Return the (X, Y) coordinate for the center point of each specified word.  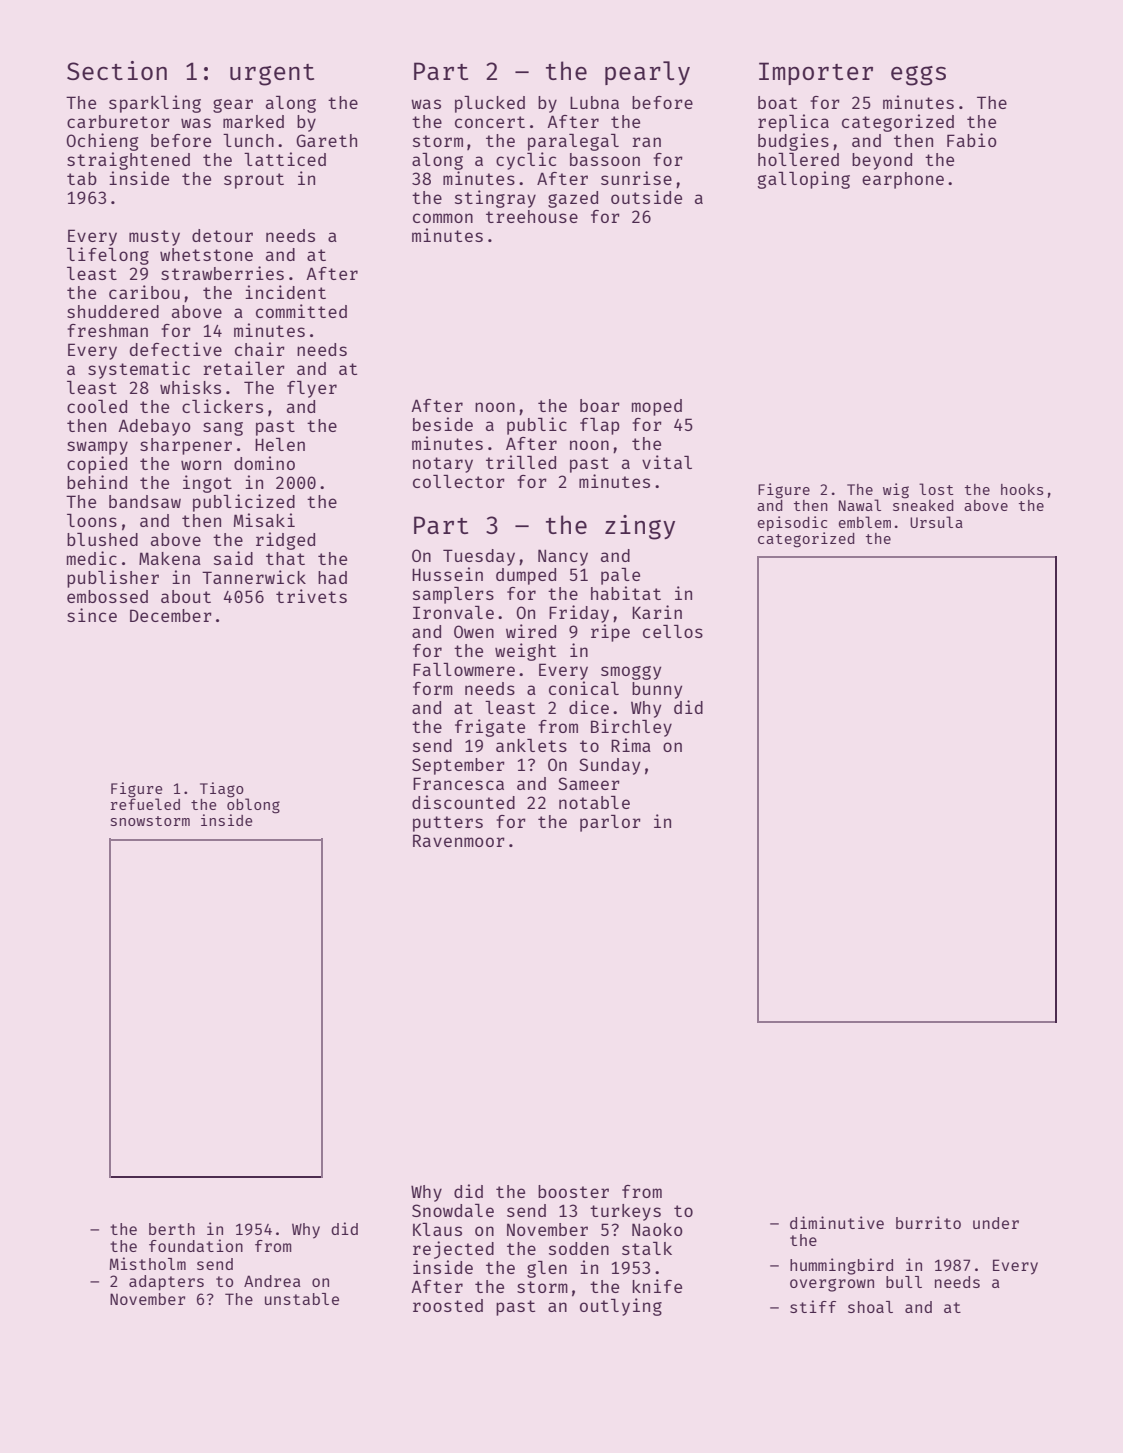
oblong (253, 806)
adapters (166, 1283)
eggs (918, 76)
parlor (610, 823)
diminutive (837, 1222)
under (996, 1223)
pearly (647, 73)
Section (117, 70)
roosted (448, 1305)
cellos (673, 631)
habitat (626, 593)
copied (97, 465)
